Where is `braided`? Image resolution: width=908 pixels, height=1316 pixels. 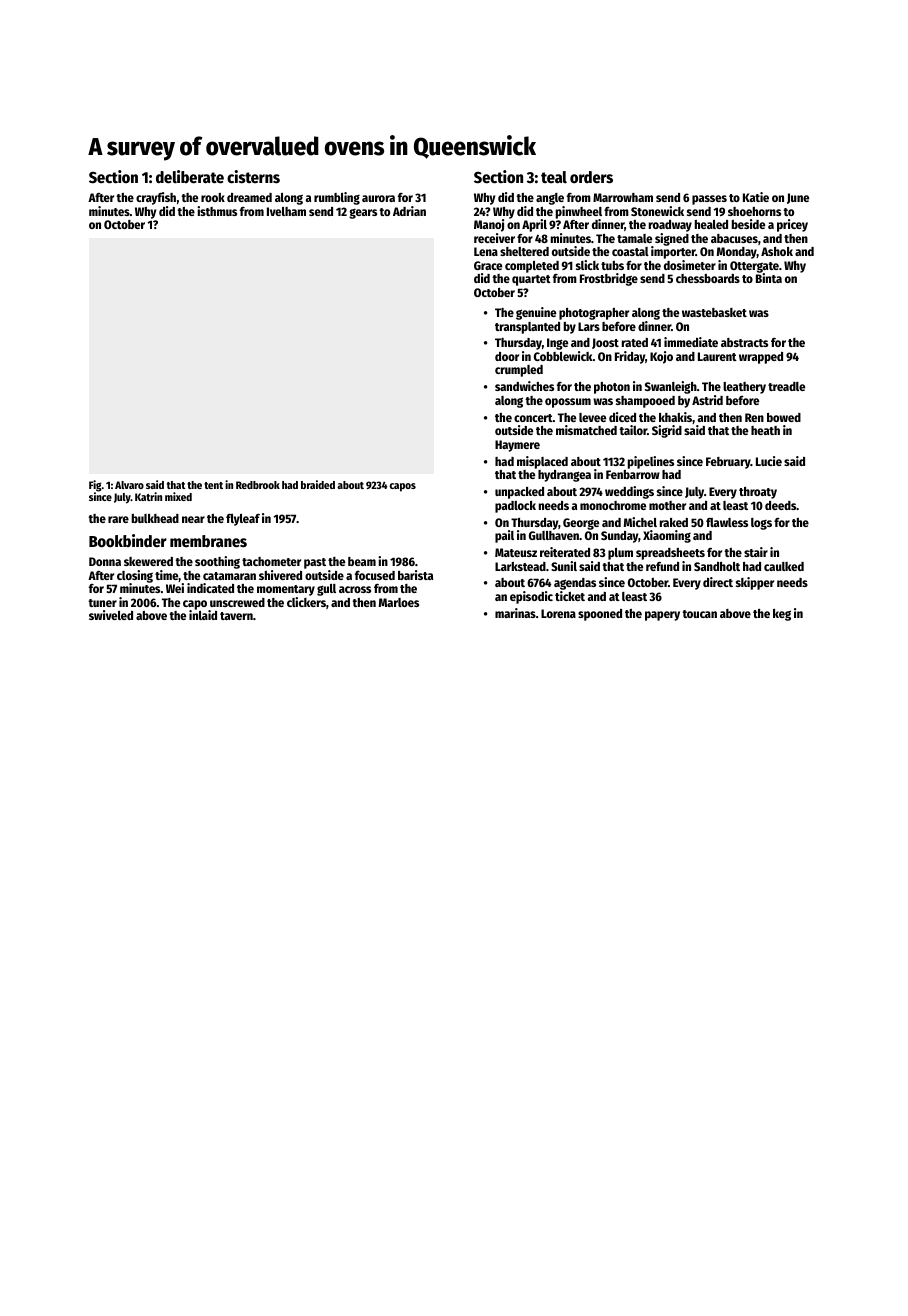 braided is located at coordinates (318, 484).
